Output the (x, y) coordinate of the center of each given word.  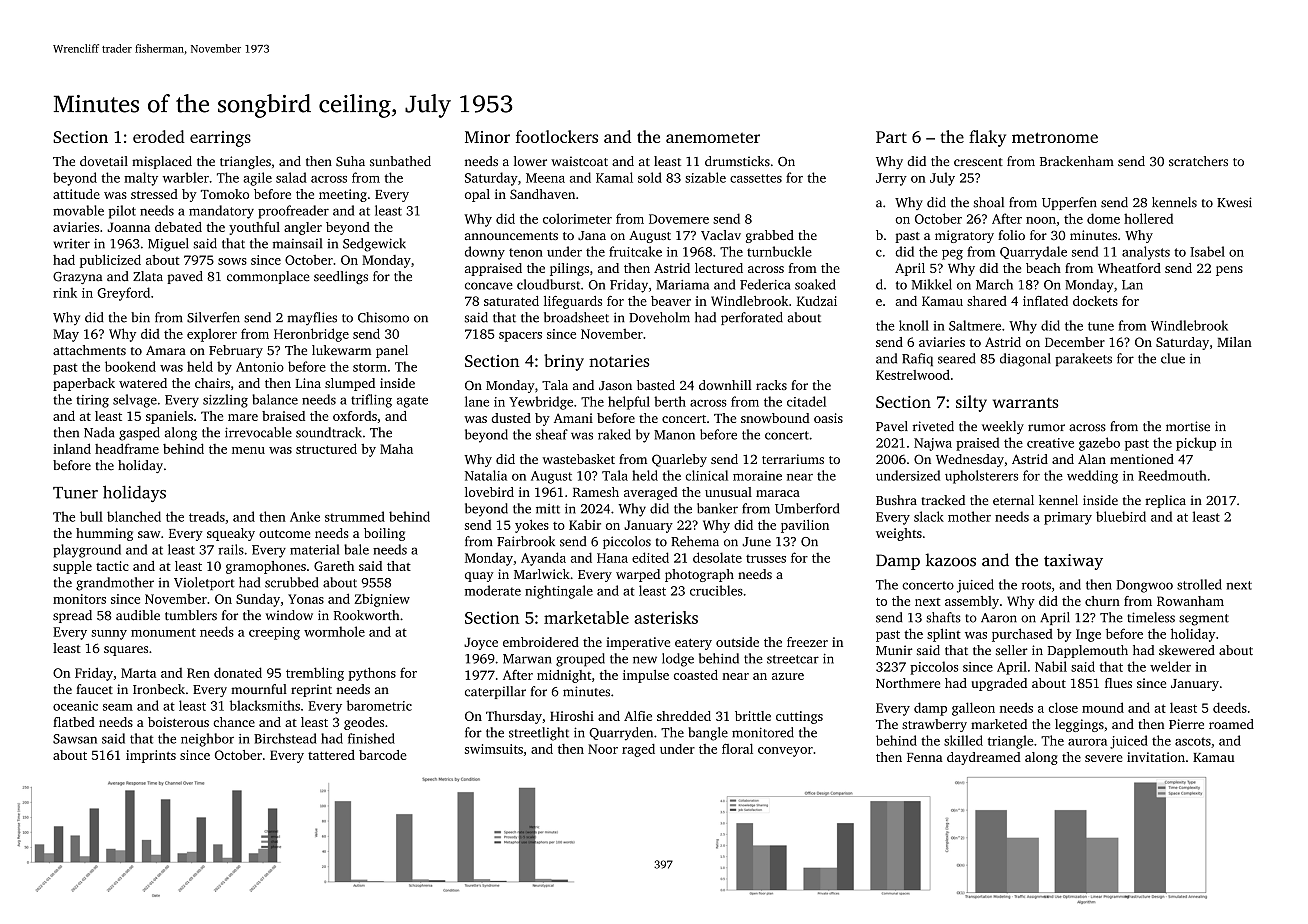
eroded (159, 136)
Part (891, 137)
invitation (1156, 757)
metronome (1055, 137)
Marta (138, 673)
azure (788, 676)
